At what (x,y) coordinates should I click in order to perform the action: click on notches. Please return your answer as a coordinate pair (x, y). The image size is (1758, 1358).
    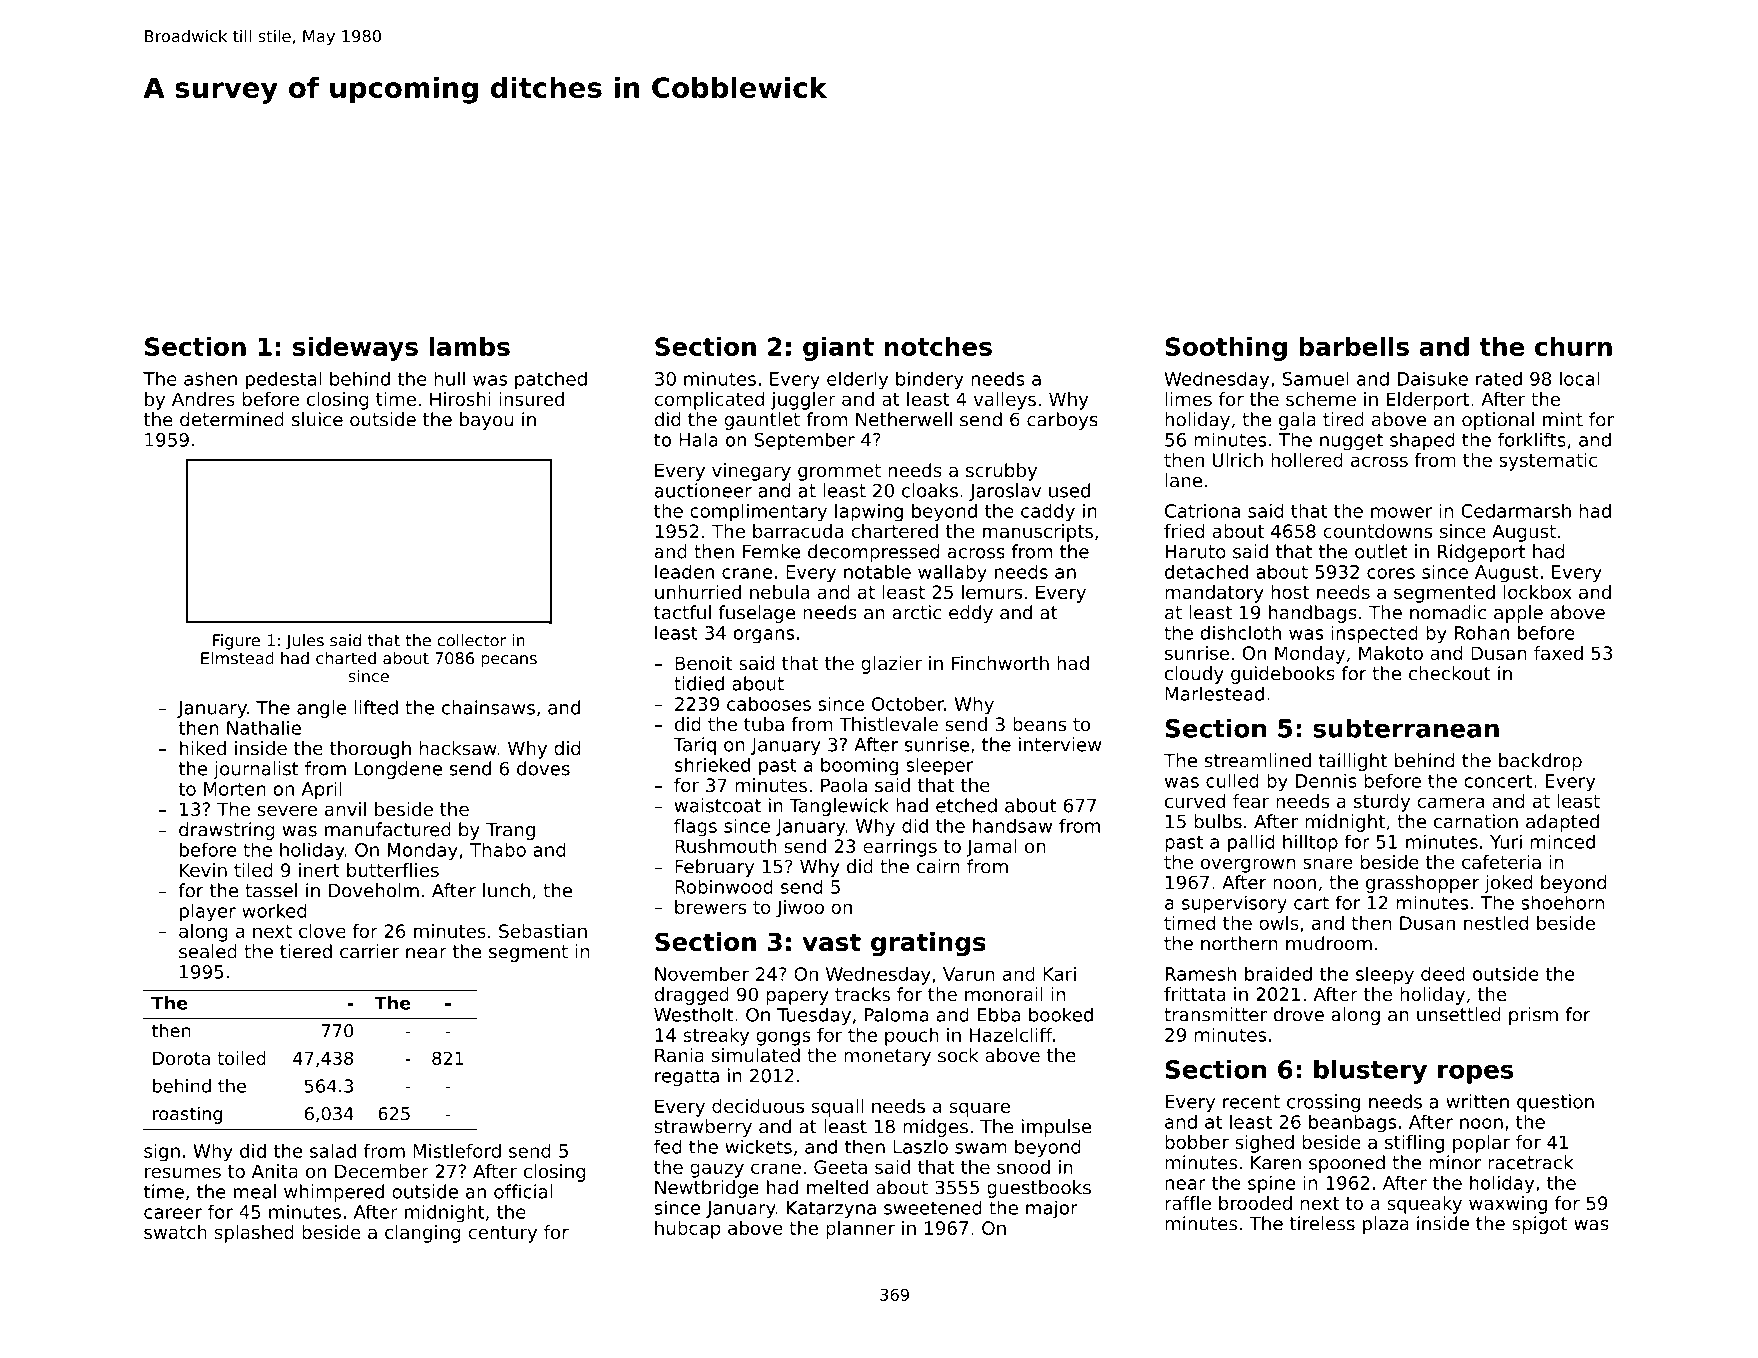
    Looking at the image, I should click on (938, 346).
